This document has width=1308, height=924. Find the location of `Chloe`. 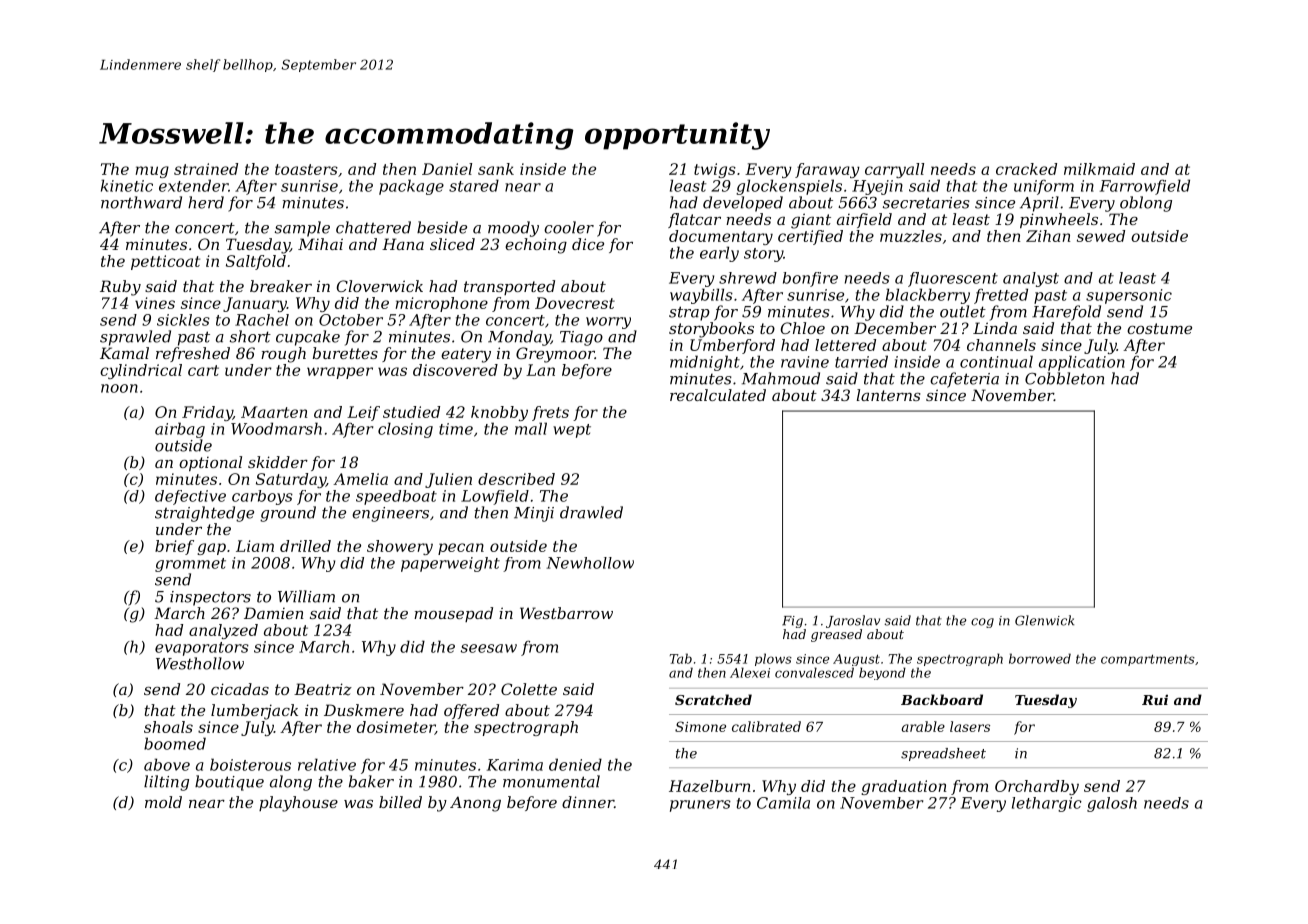

Chloe is located at coordinates (803, 328).
